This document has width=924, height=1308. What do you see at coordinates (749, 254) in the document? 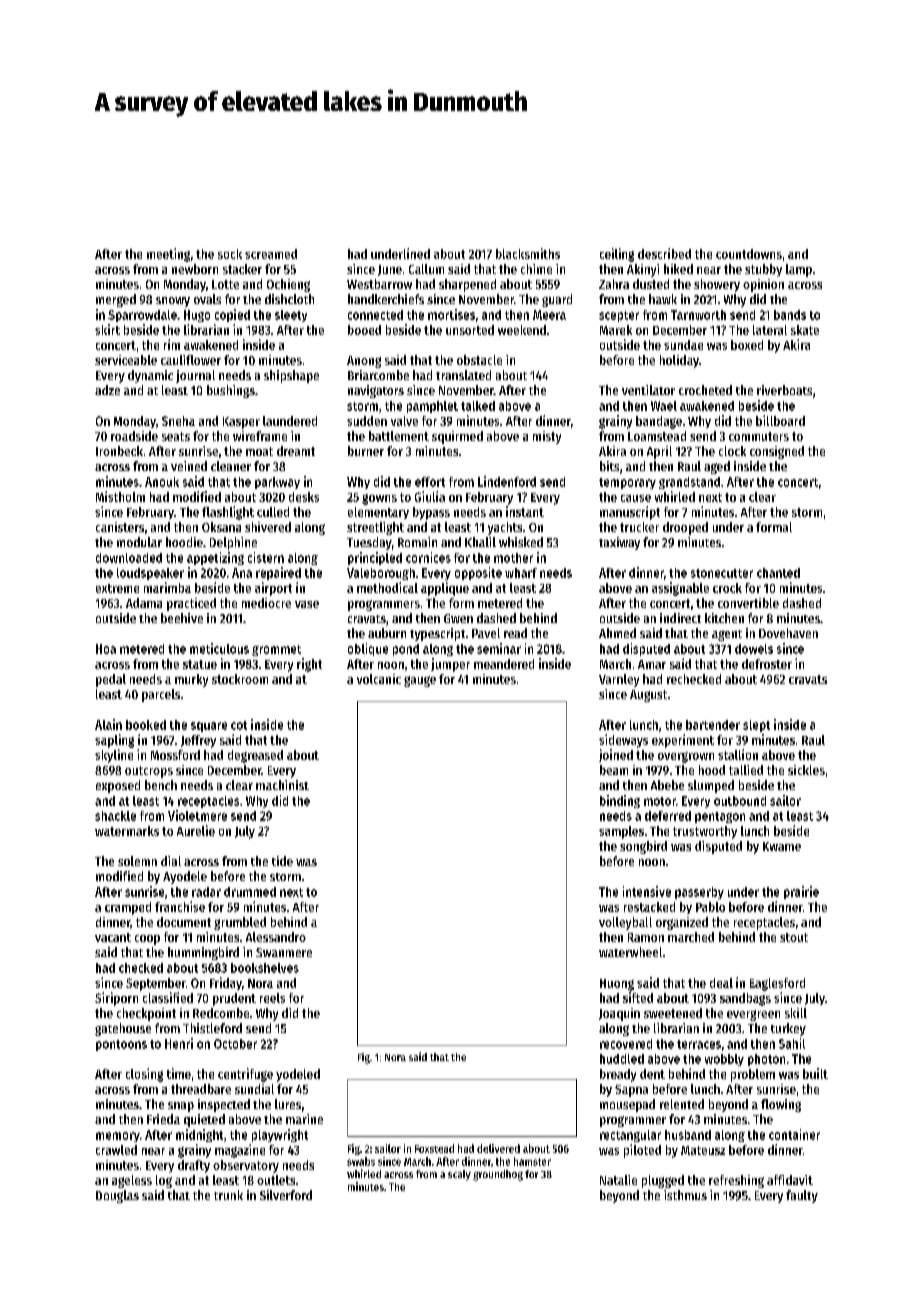
I see `countdowns` at bounding box center [749, 254].
